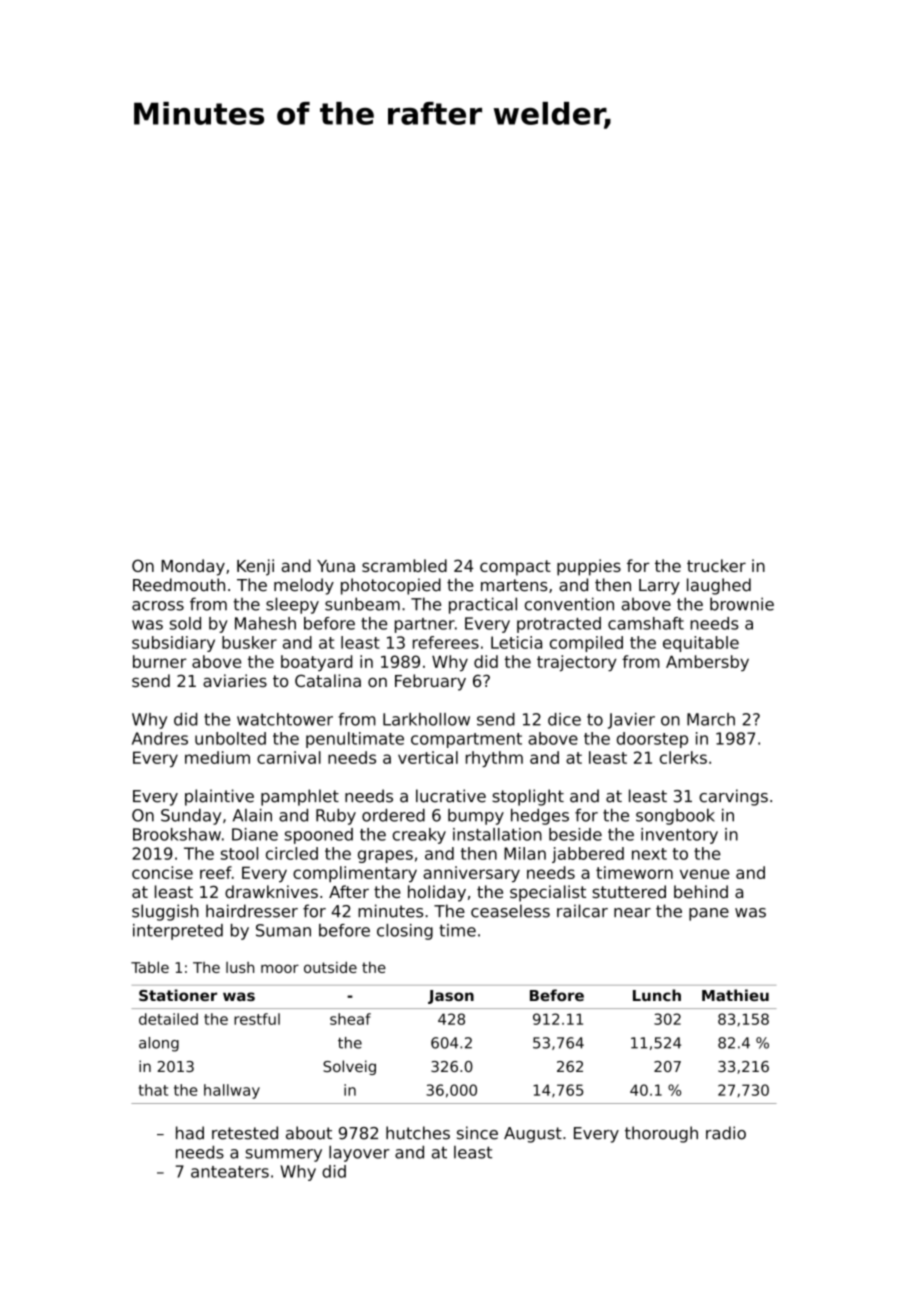 The height and width of the screenshot is (1316, 908). What do you see at coordinates (661, 1134) in the screenshot?
I see `thorough` at bounding box center [661, 1134].
